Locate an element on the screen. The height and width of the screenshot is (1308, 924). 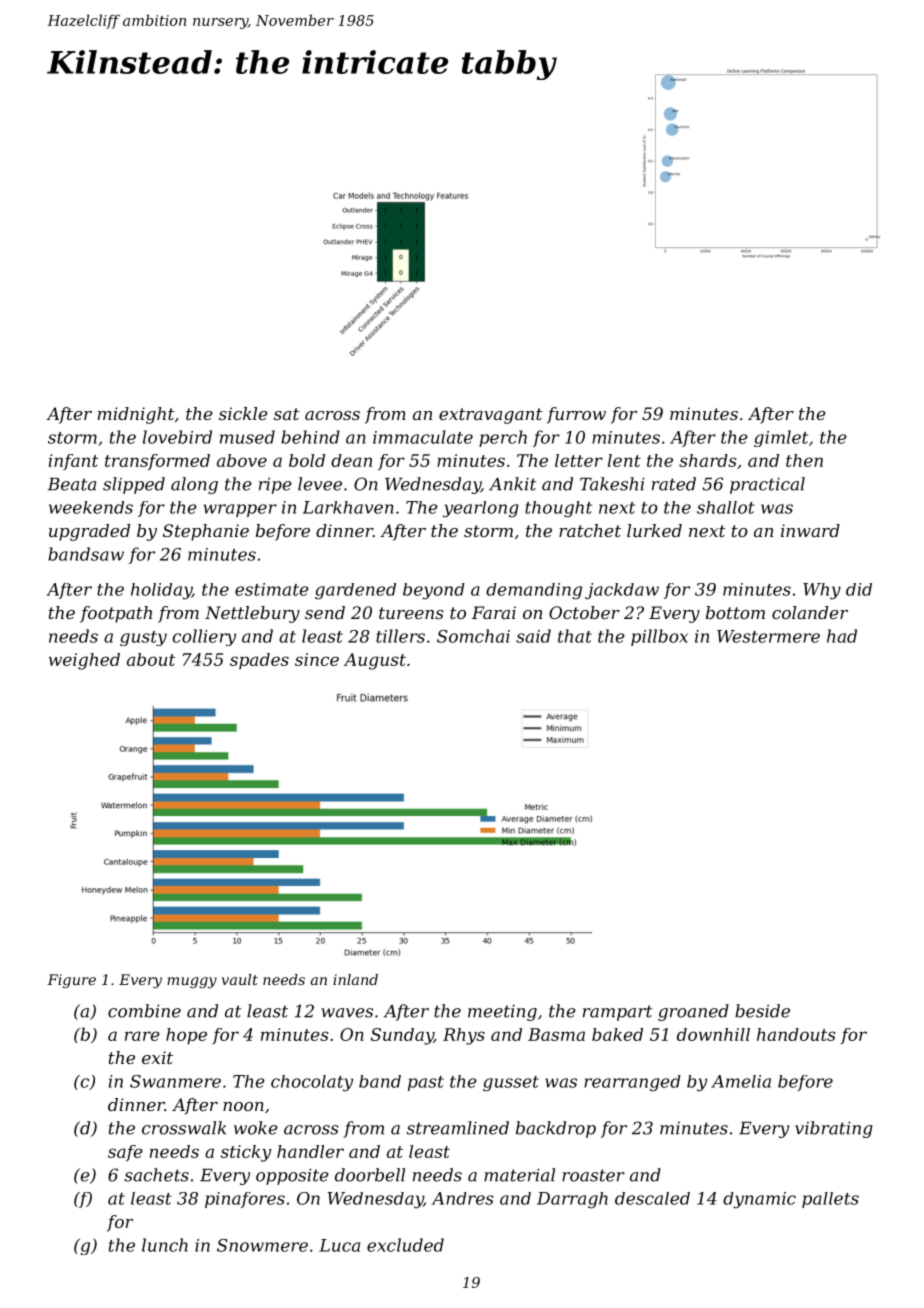
furrow is located at coordinates (576, 415).
